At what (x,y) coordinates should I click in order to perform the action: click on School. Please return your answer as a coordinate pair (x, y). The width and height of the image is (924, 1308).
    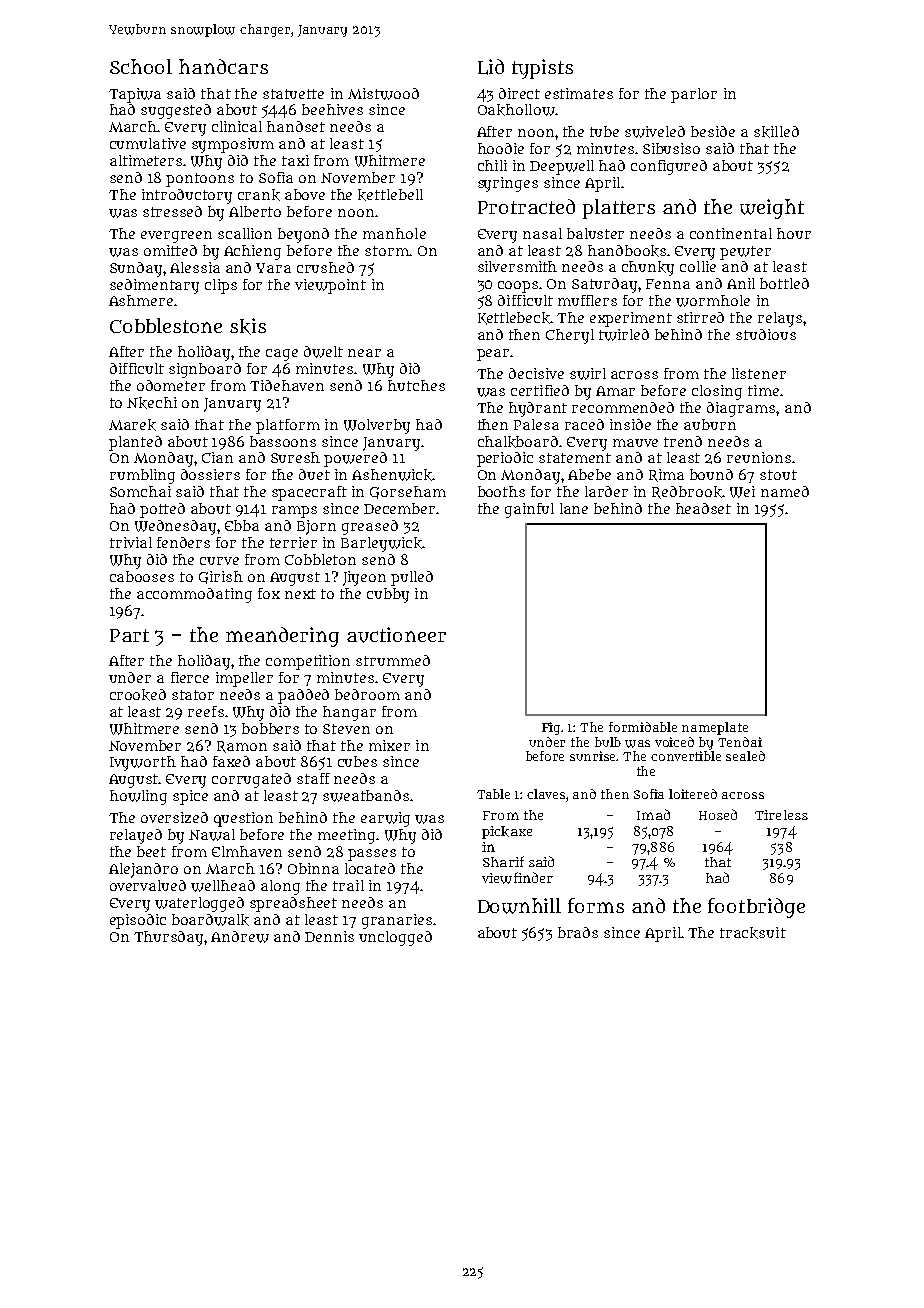
    Looking at the image, I should click on (141, 66).
